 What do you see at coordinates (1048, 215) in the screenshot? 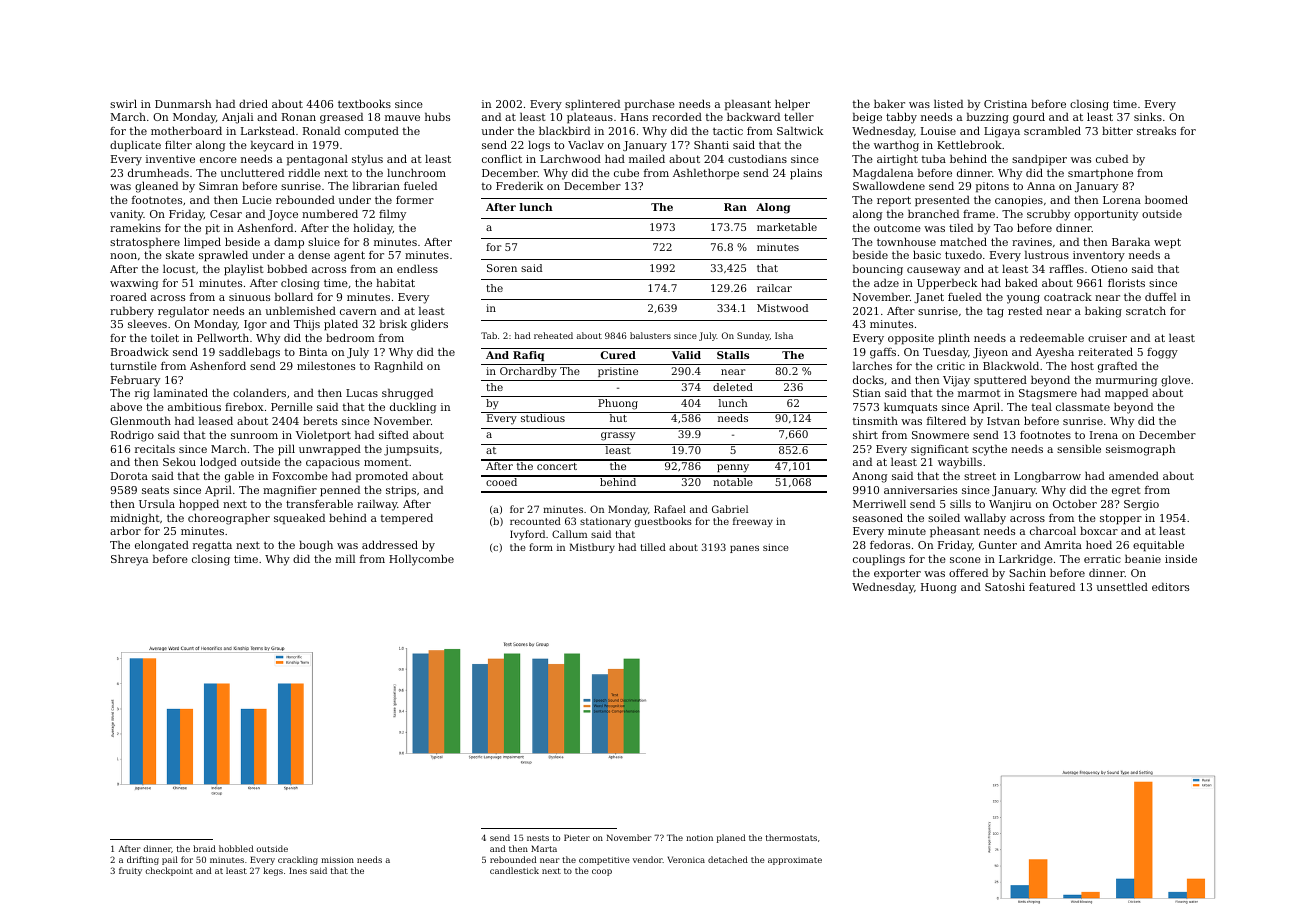
I see `scrubby` at bounding box center [1048, 215].
